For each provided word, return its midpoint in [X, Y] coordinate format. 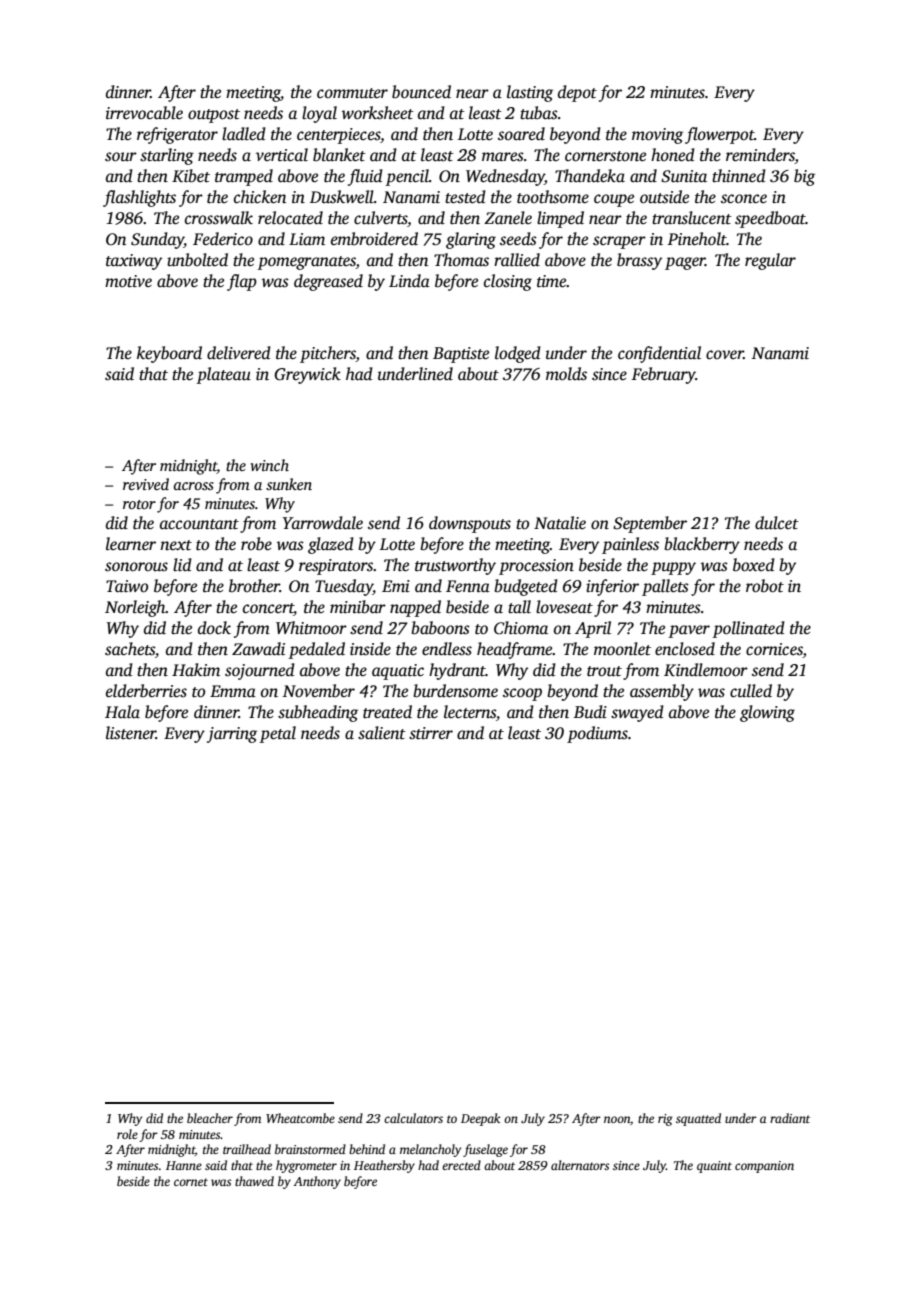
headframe [515, 650]
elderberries [146, 691]
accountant [199, 524]
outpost [214, 116]
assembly [662, 692]
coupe [614, 200]
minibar [358, 607]
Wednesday [505, 177]
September [650, 524]
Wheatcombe [300, 1118]
